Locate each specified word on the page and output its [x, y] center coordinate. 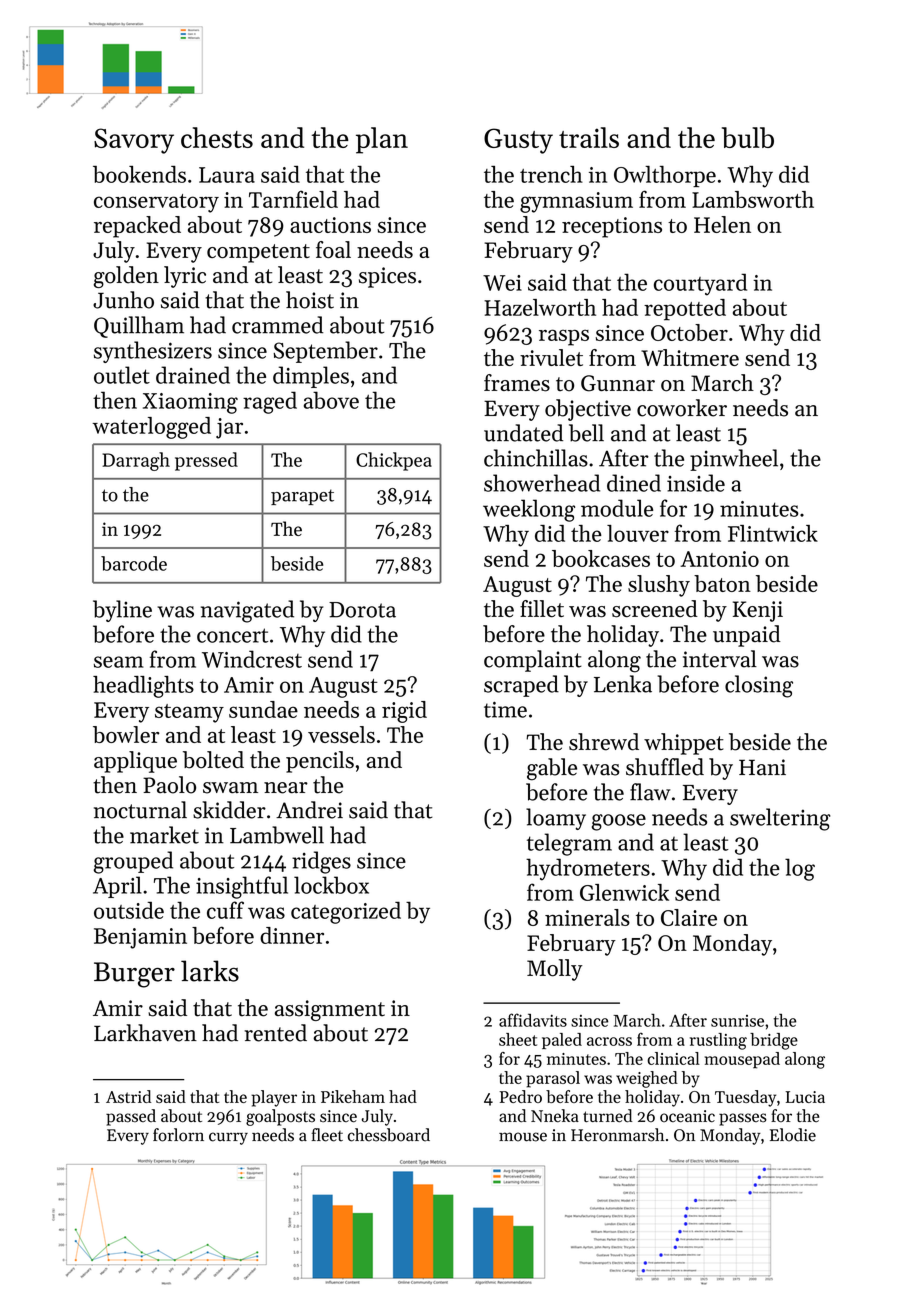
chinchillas [536, 458]
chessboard [389, 1135]
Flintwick [773, 533]
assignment [330, 1010]
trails [589, 137]
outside [129, 910]
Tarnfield [293, 199]
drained [193, 375]
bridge [774, 1041]
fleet [327, 1135]
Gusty [518, 141]
